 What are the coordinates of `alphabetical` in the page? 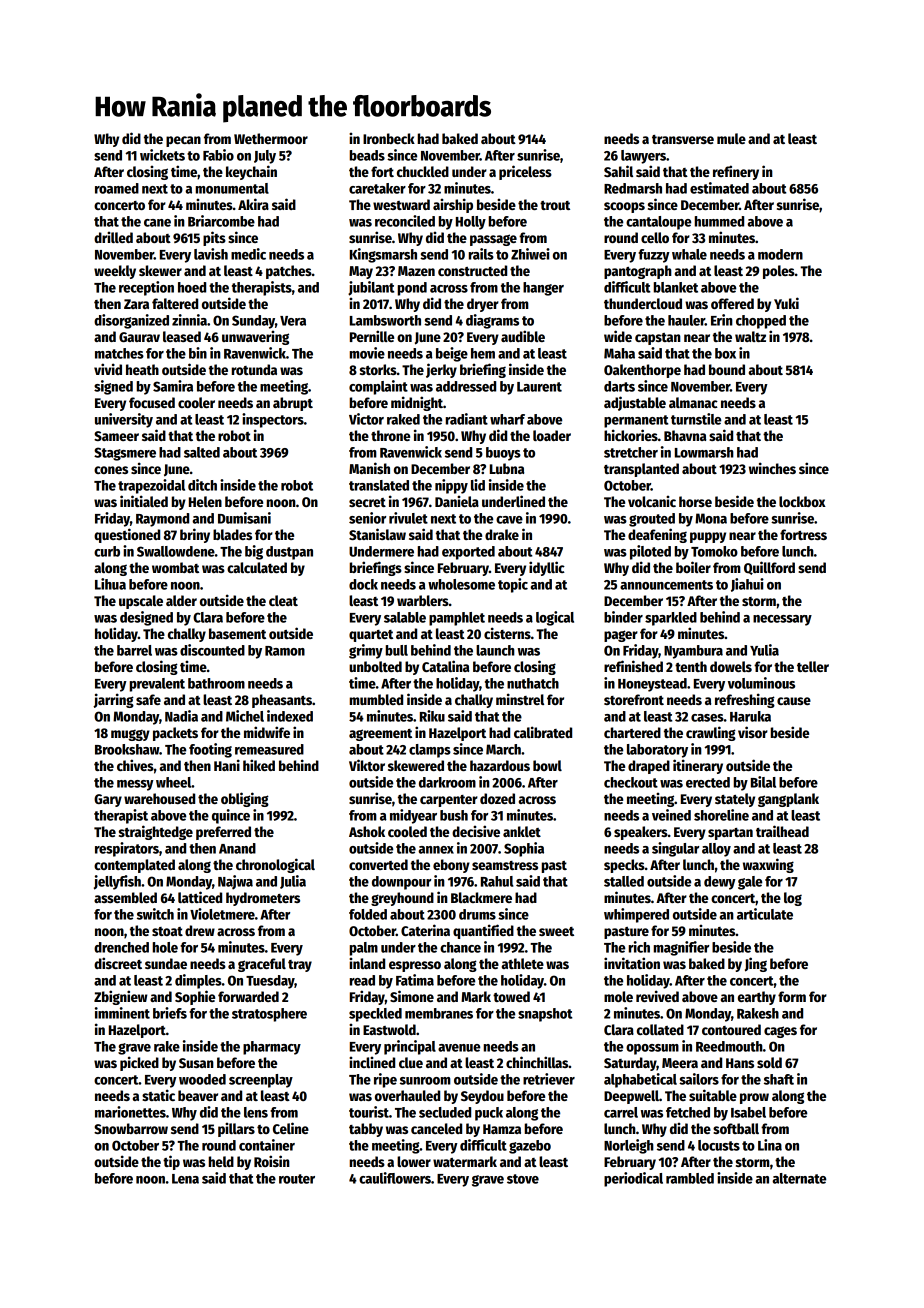 It's located at (640, 1080).
